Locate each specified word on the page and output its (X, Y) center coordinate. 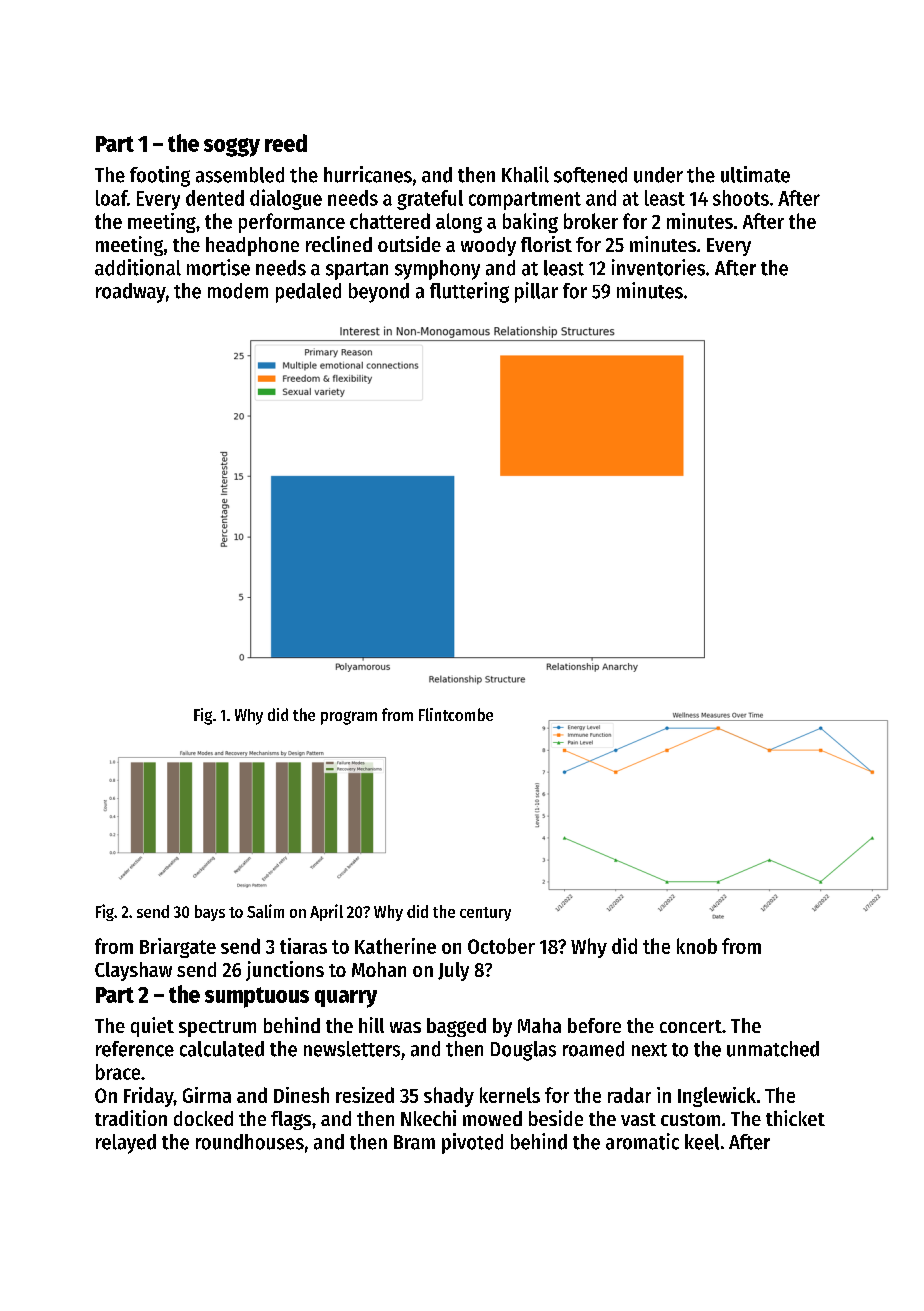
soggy (232, 147)
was (405, 1027)
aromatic (642, 1141)
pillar (536, 292)
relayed (126, 1144)
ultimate (755, 174)
